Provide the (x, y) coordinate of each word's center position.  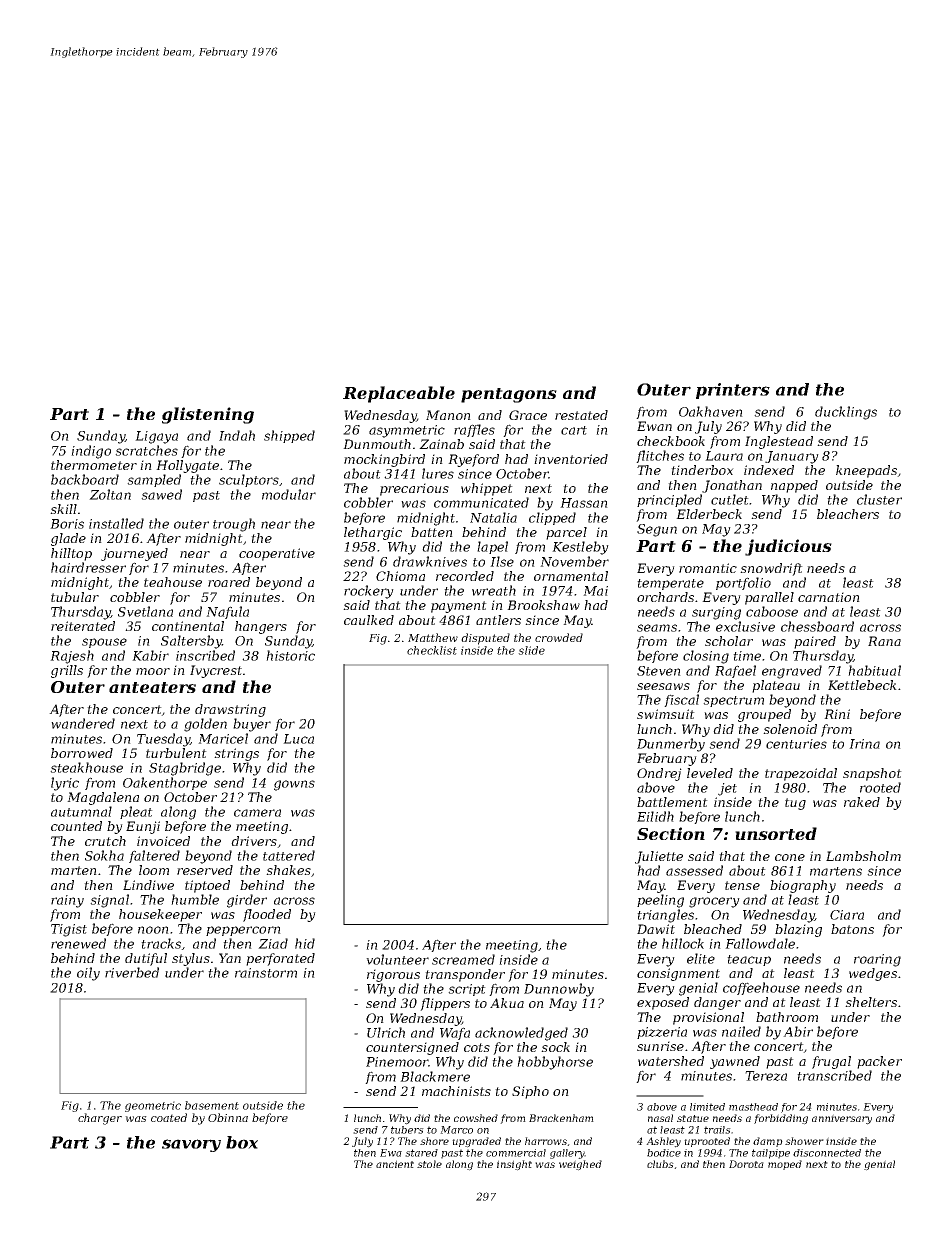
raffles (474, 430)
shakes (288, 870)
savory (191, 1145)
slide (531, 650)
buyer (252, 725)
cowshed (476, 1118)
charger (100, 1119)
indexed (769, 470)
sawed (161, 494)
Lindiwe (148, 885)
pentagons (509, 395)
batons (852, 929)
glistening (208, 415)
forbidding (781, 1119)
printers (733, 391)
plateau (776, 686)
